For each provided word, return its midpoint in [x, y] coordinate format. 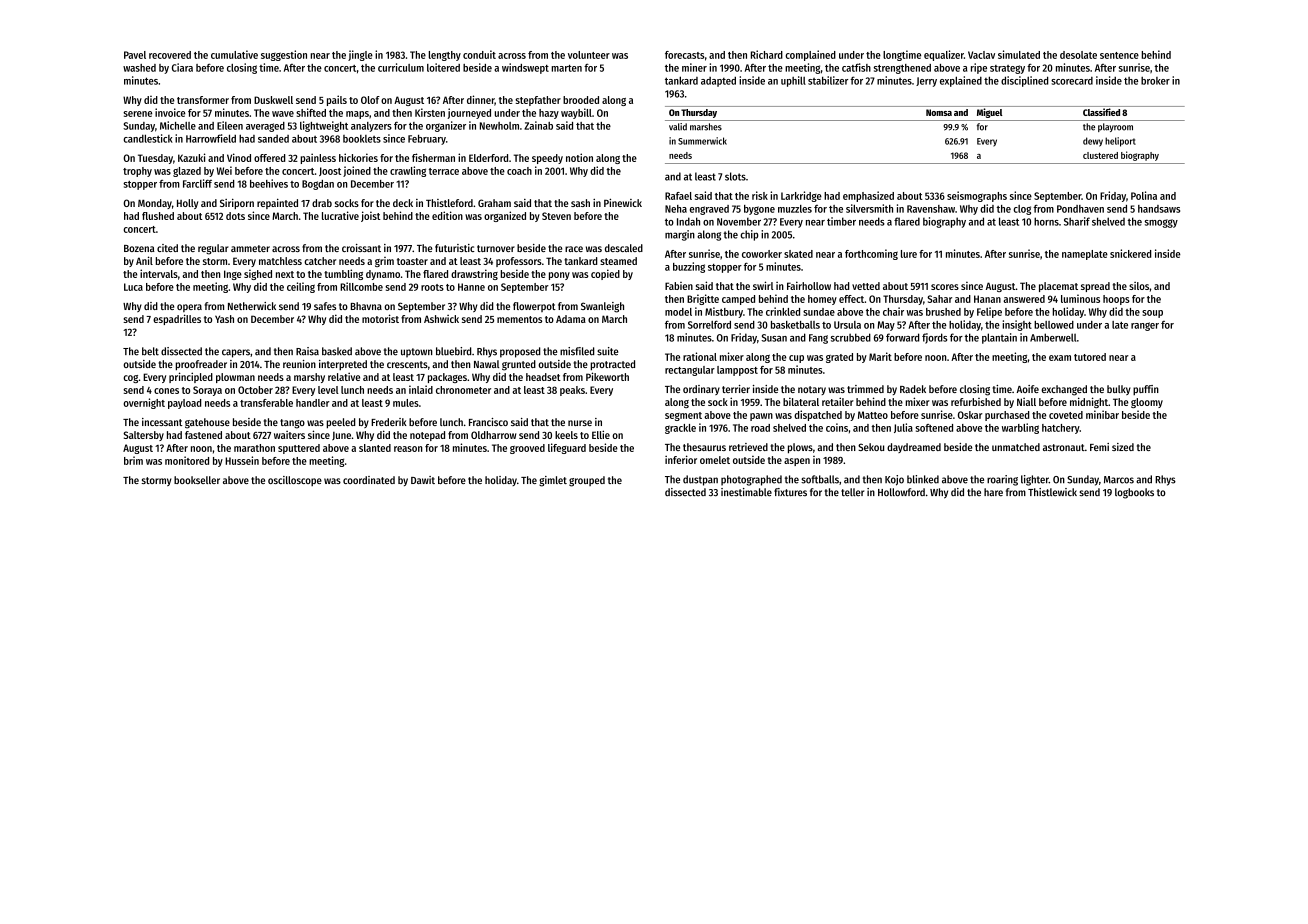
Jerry [926, 82]
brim [133, 460]
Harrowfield [211, 138]
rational [700, 356]
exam [1060, 358]
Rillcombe [361, 286]
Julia [903, 428]
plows [800, 448]
